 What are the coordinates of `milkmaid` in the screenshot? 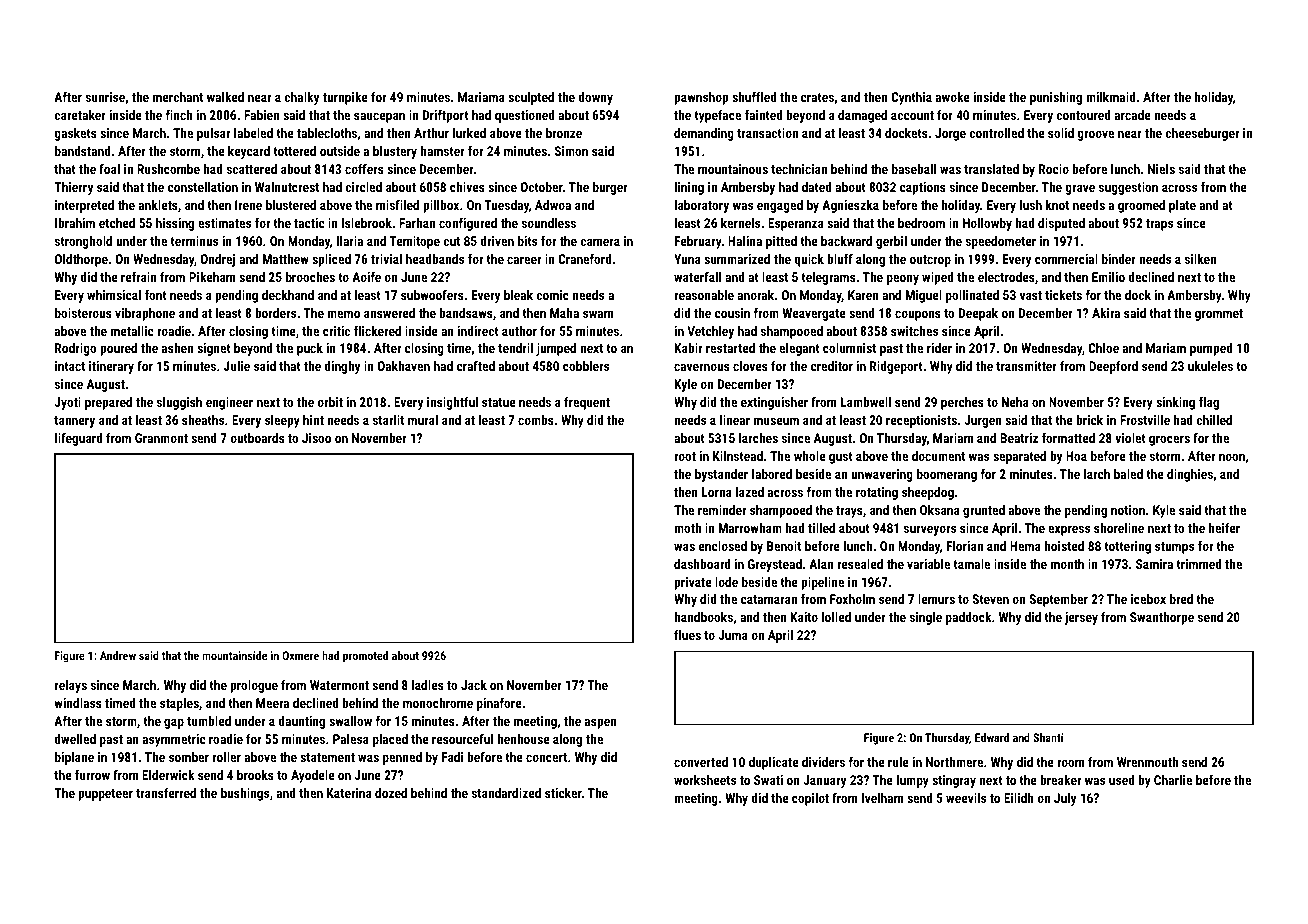 It's located at (1111, 97).
